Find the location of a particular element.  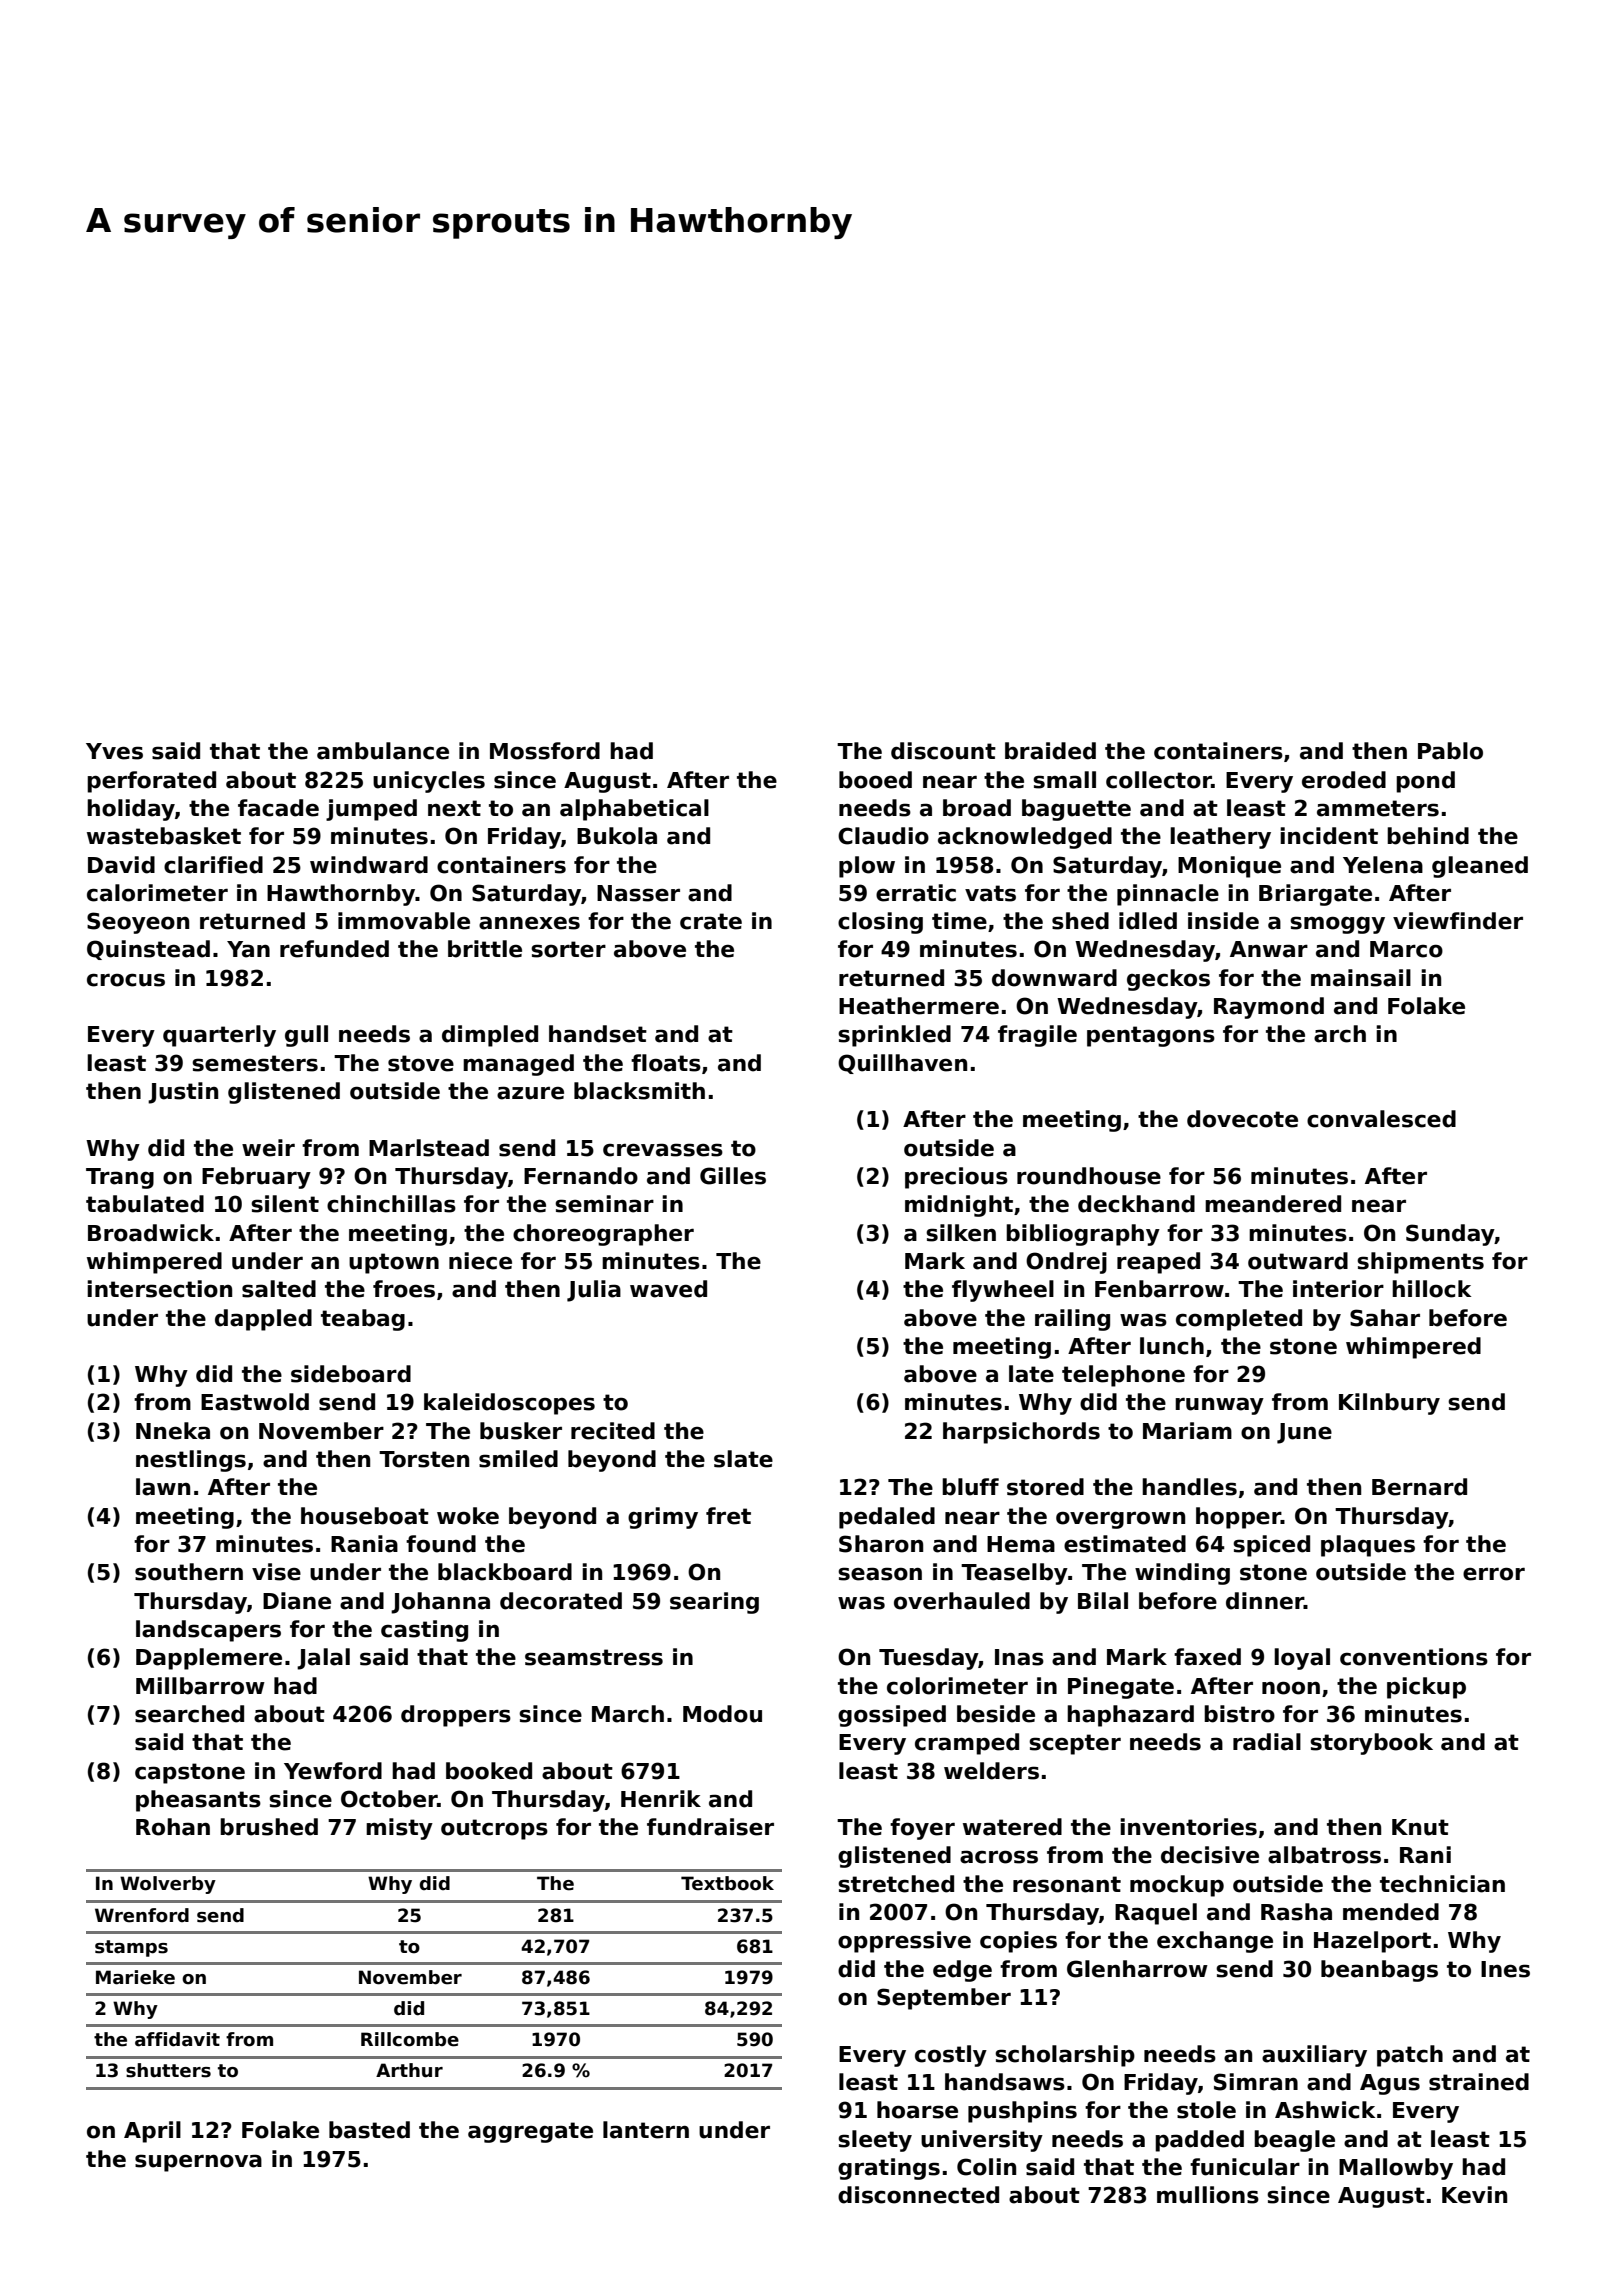

Diane is located at coordinates (297, 1601).
